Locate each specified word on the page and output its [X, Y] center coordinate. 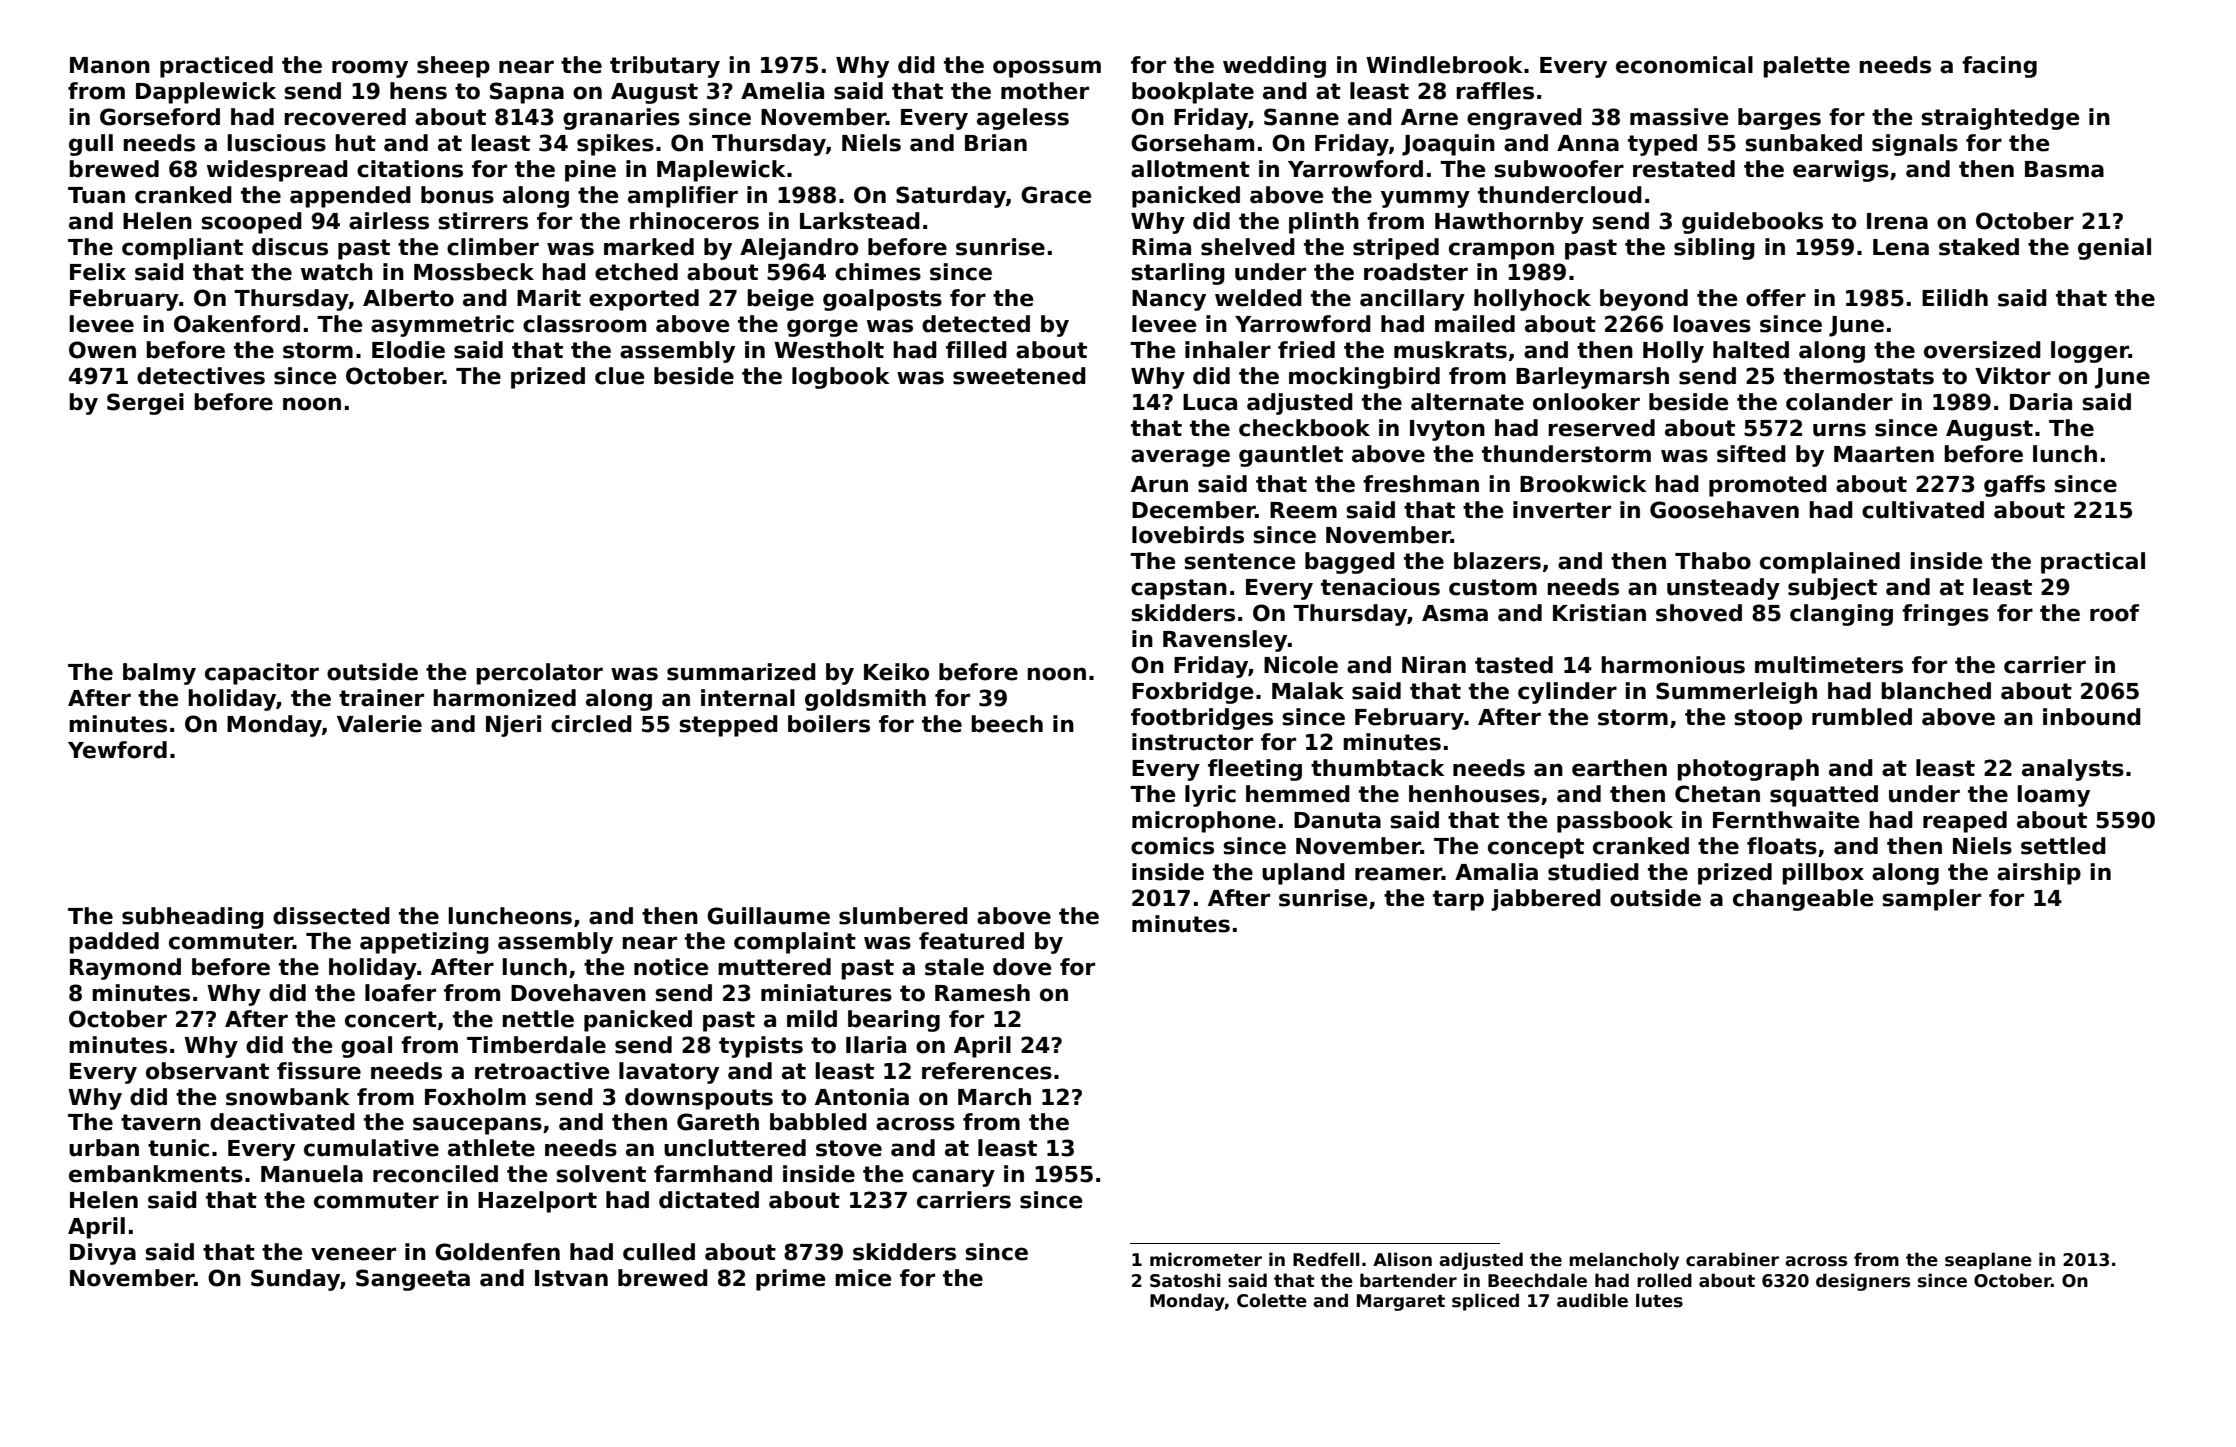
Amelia [782, 91]
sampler [1931, 900]
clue [619, 376]
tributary [665, 67]
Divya [103, 1254]
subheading [193, 918]
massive [1679, 117]
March [994, 1097]
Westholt [829, 350]
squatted [1824, 796]
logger [2090, 352]
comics [1172, 846]
